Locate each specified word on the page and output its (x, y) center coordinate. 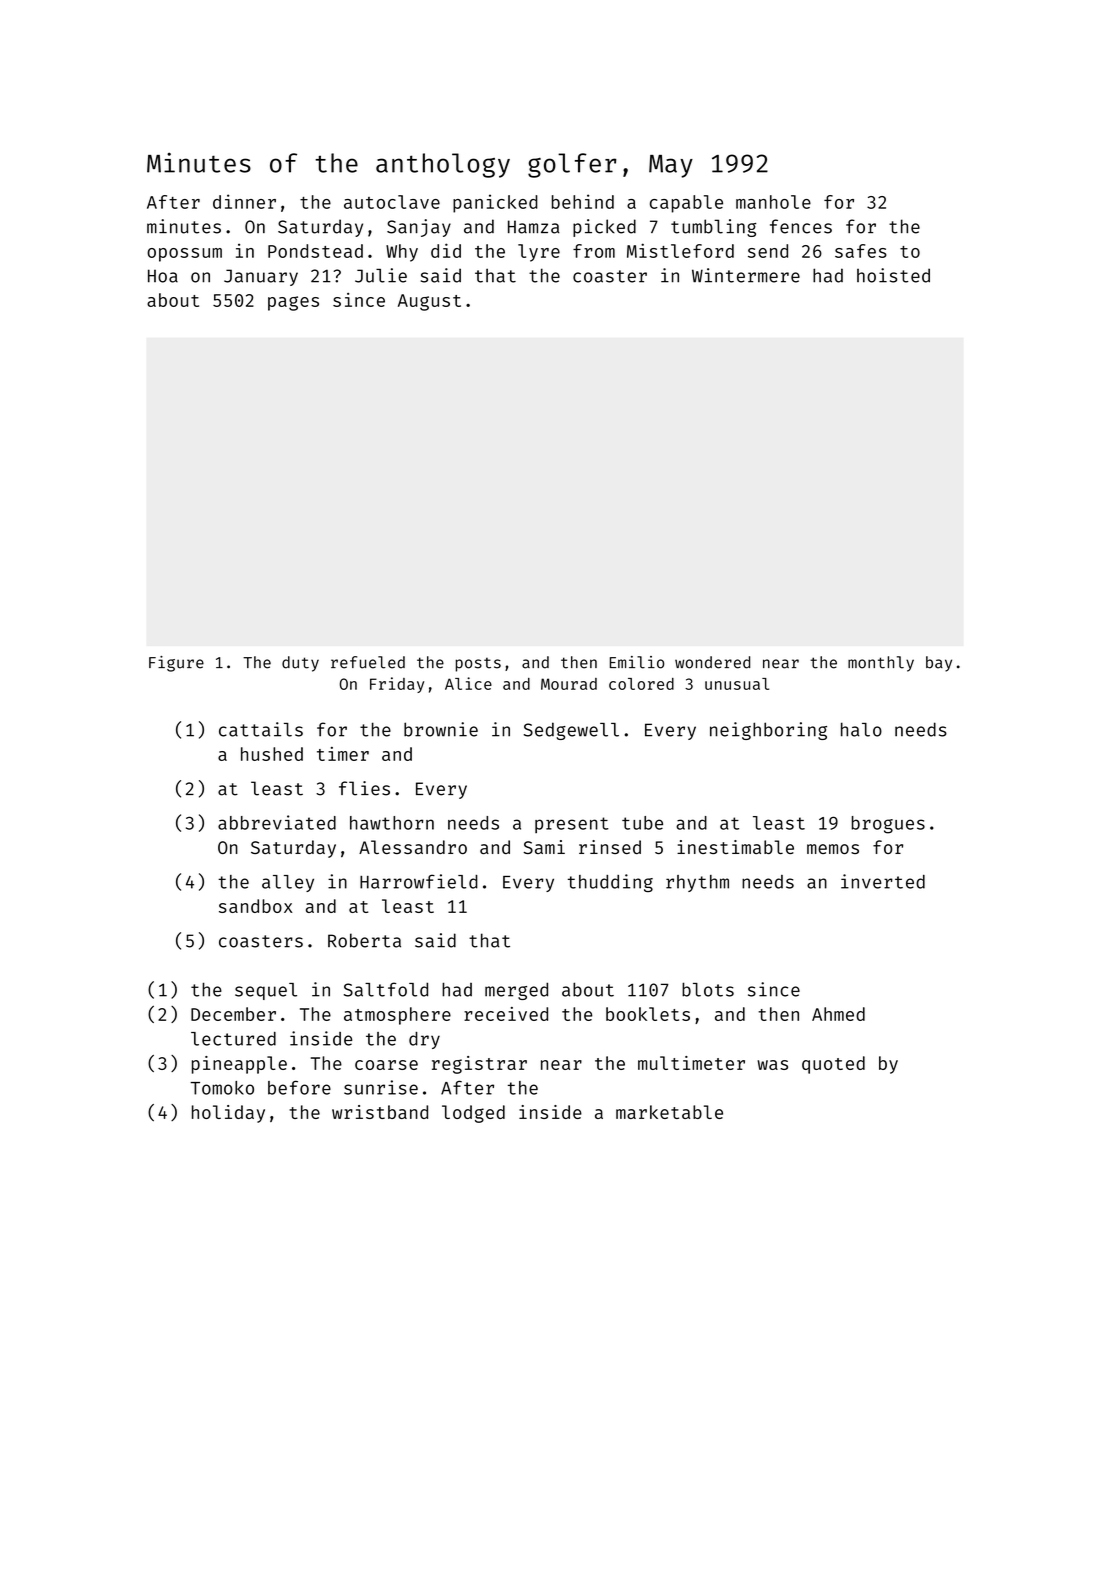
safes (861, 251)
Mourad (569, 684)
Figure (176, 664)
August (429, 302)
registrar (479, 1065)
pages (293, 303)
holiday (228, 1114)
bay (939, 664)
